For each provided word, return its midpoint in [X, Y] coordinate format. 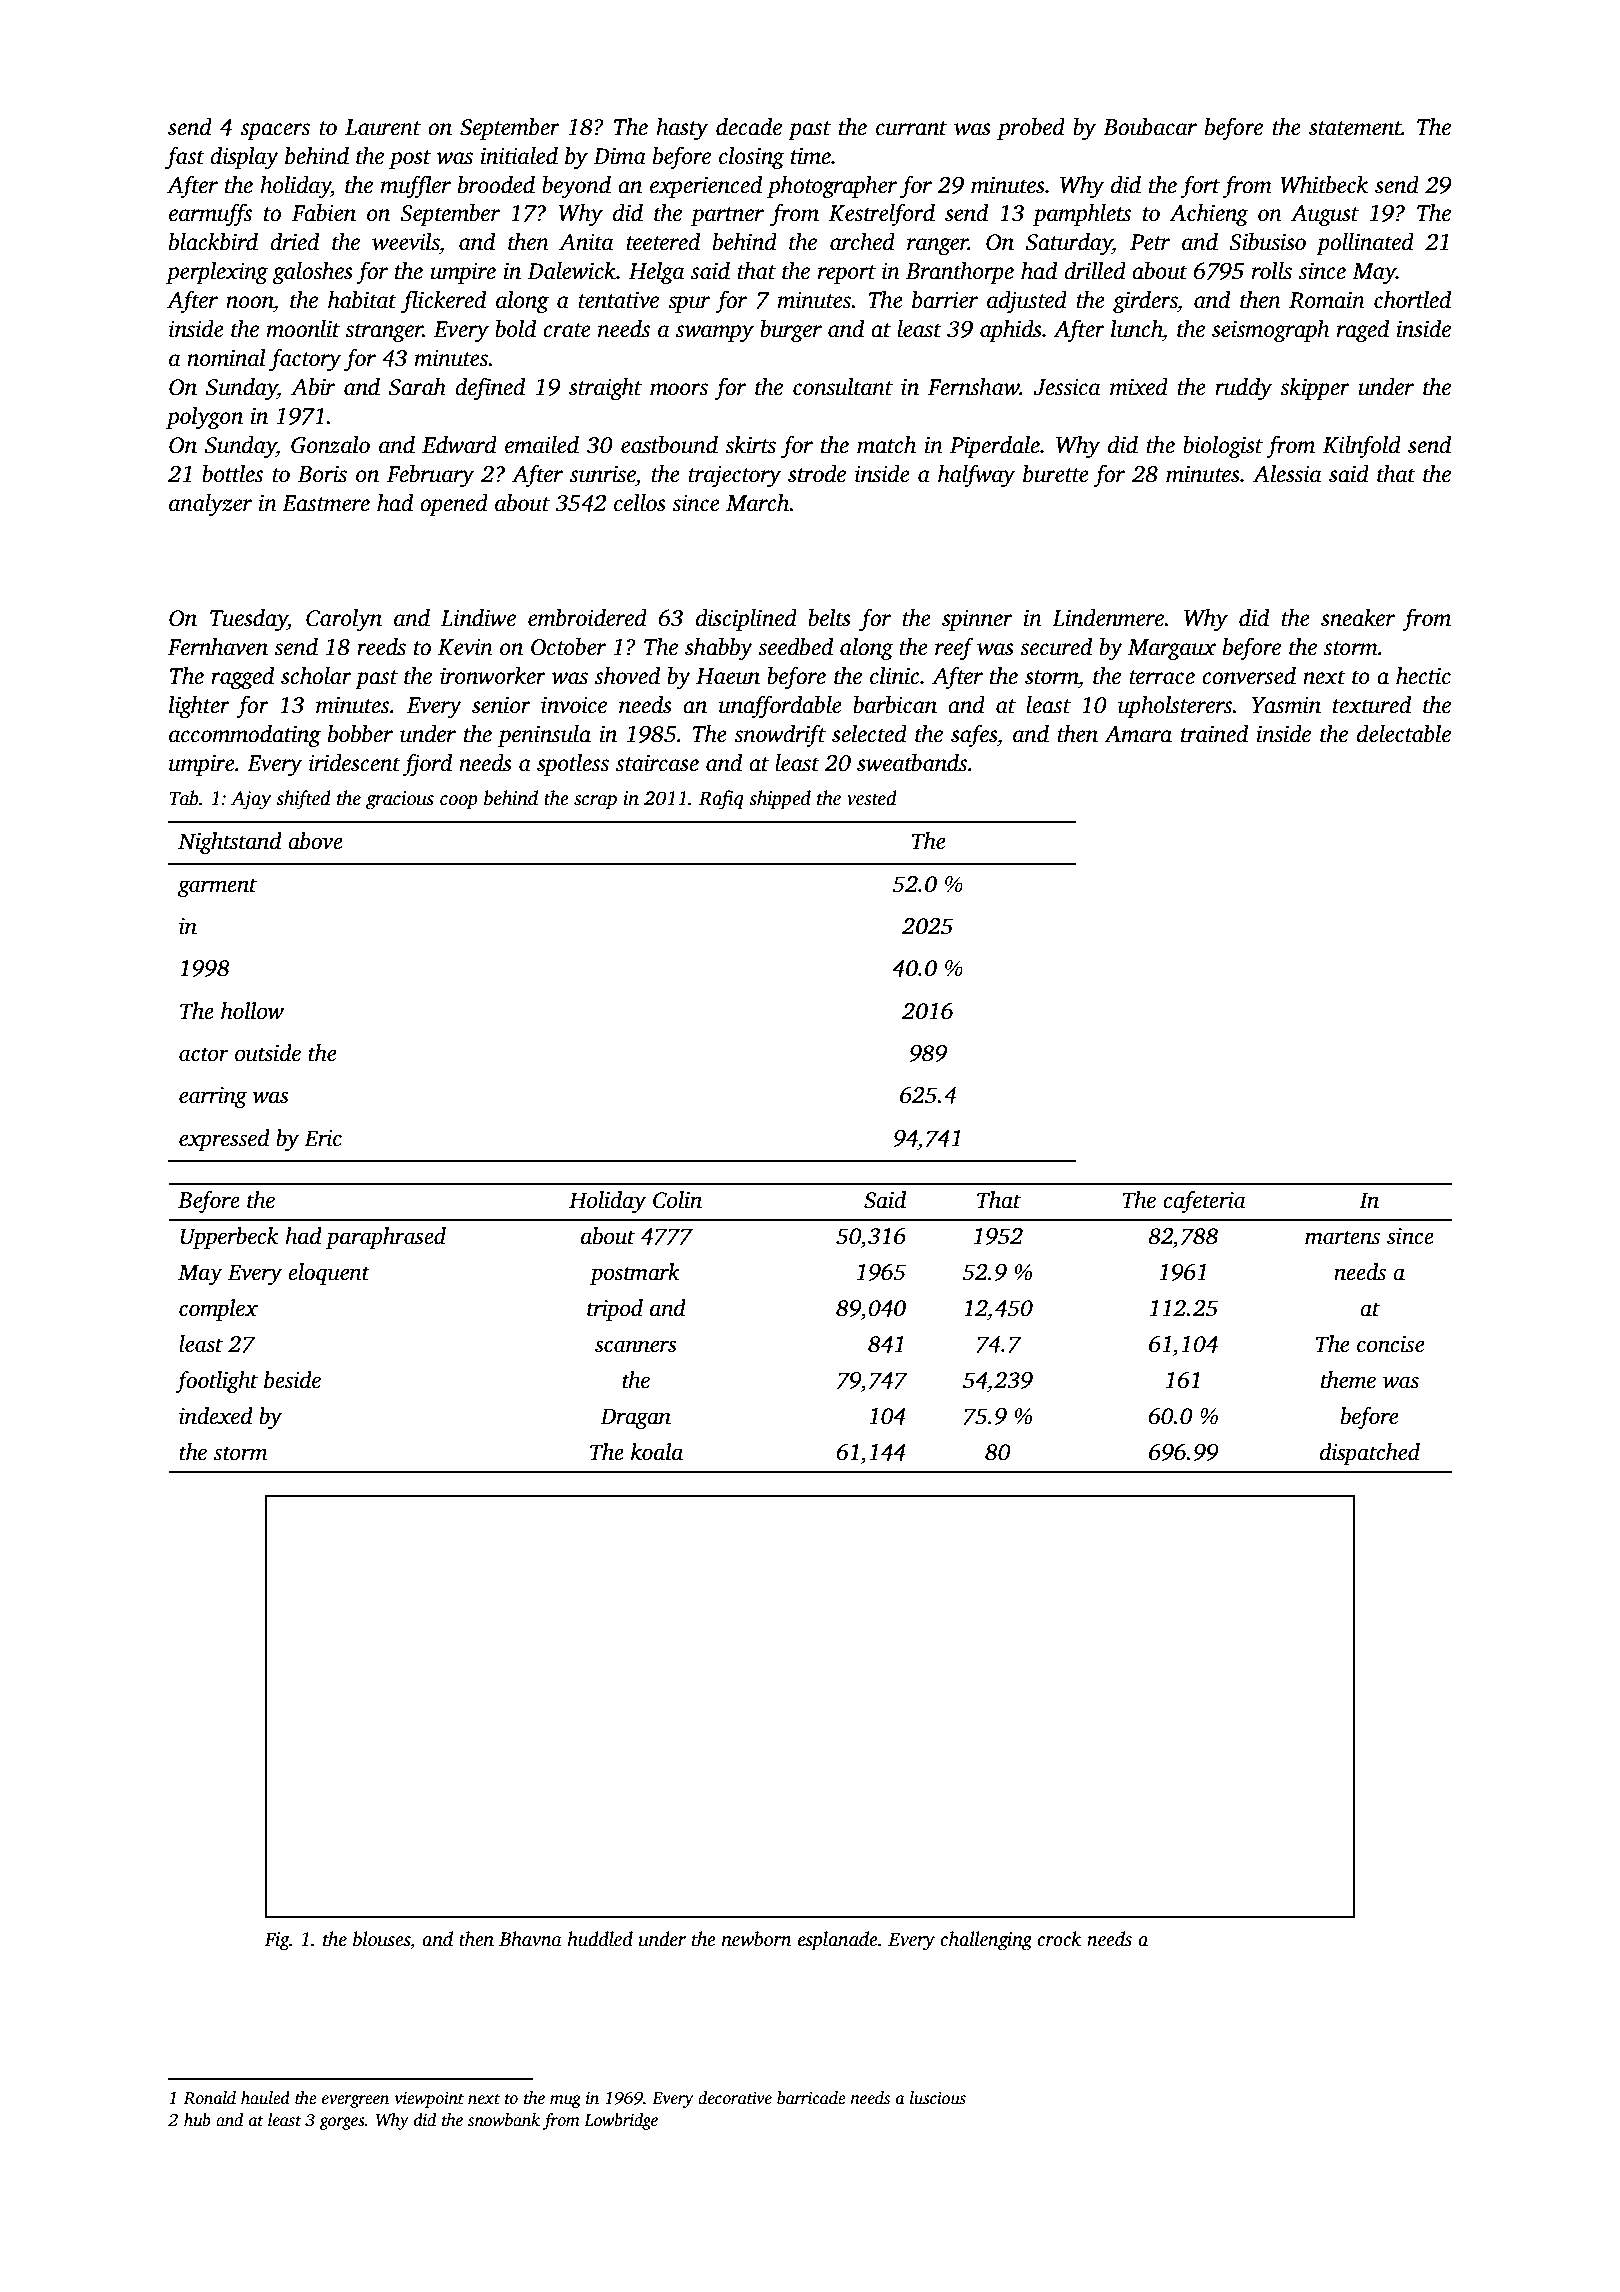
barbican [895, 705]
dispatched [1370, 1454]
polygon [204, 418]
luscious [938, 2098]
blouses [381, 1939]
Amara [1138, 734]
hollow [252, 1011]
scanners [636, 1346]
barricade [811, 2098]
